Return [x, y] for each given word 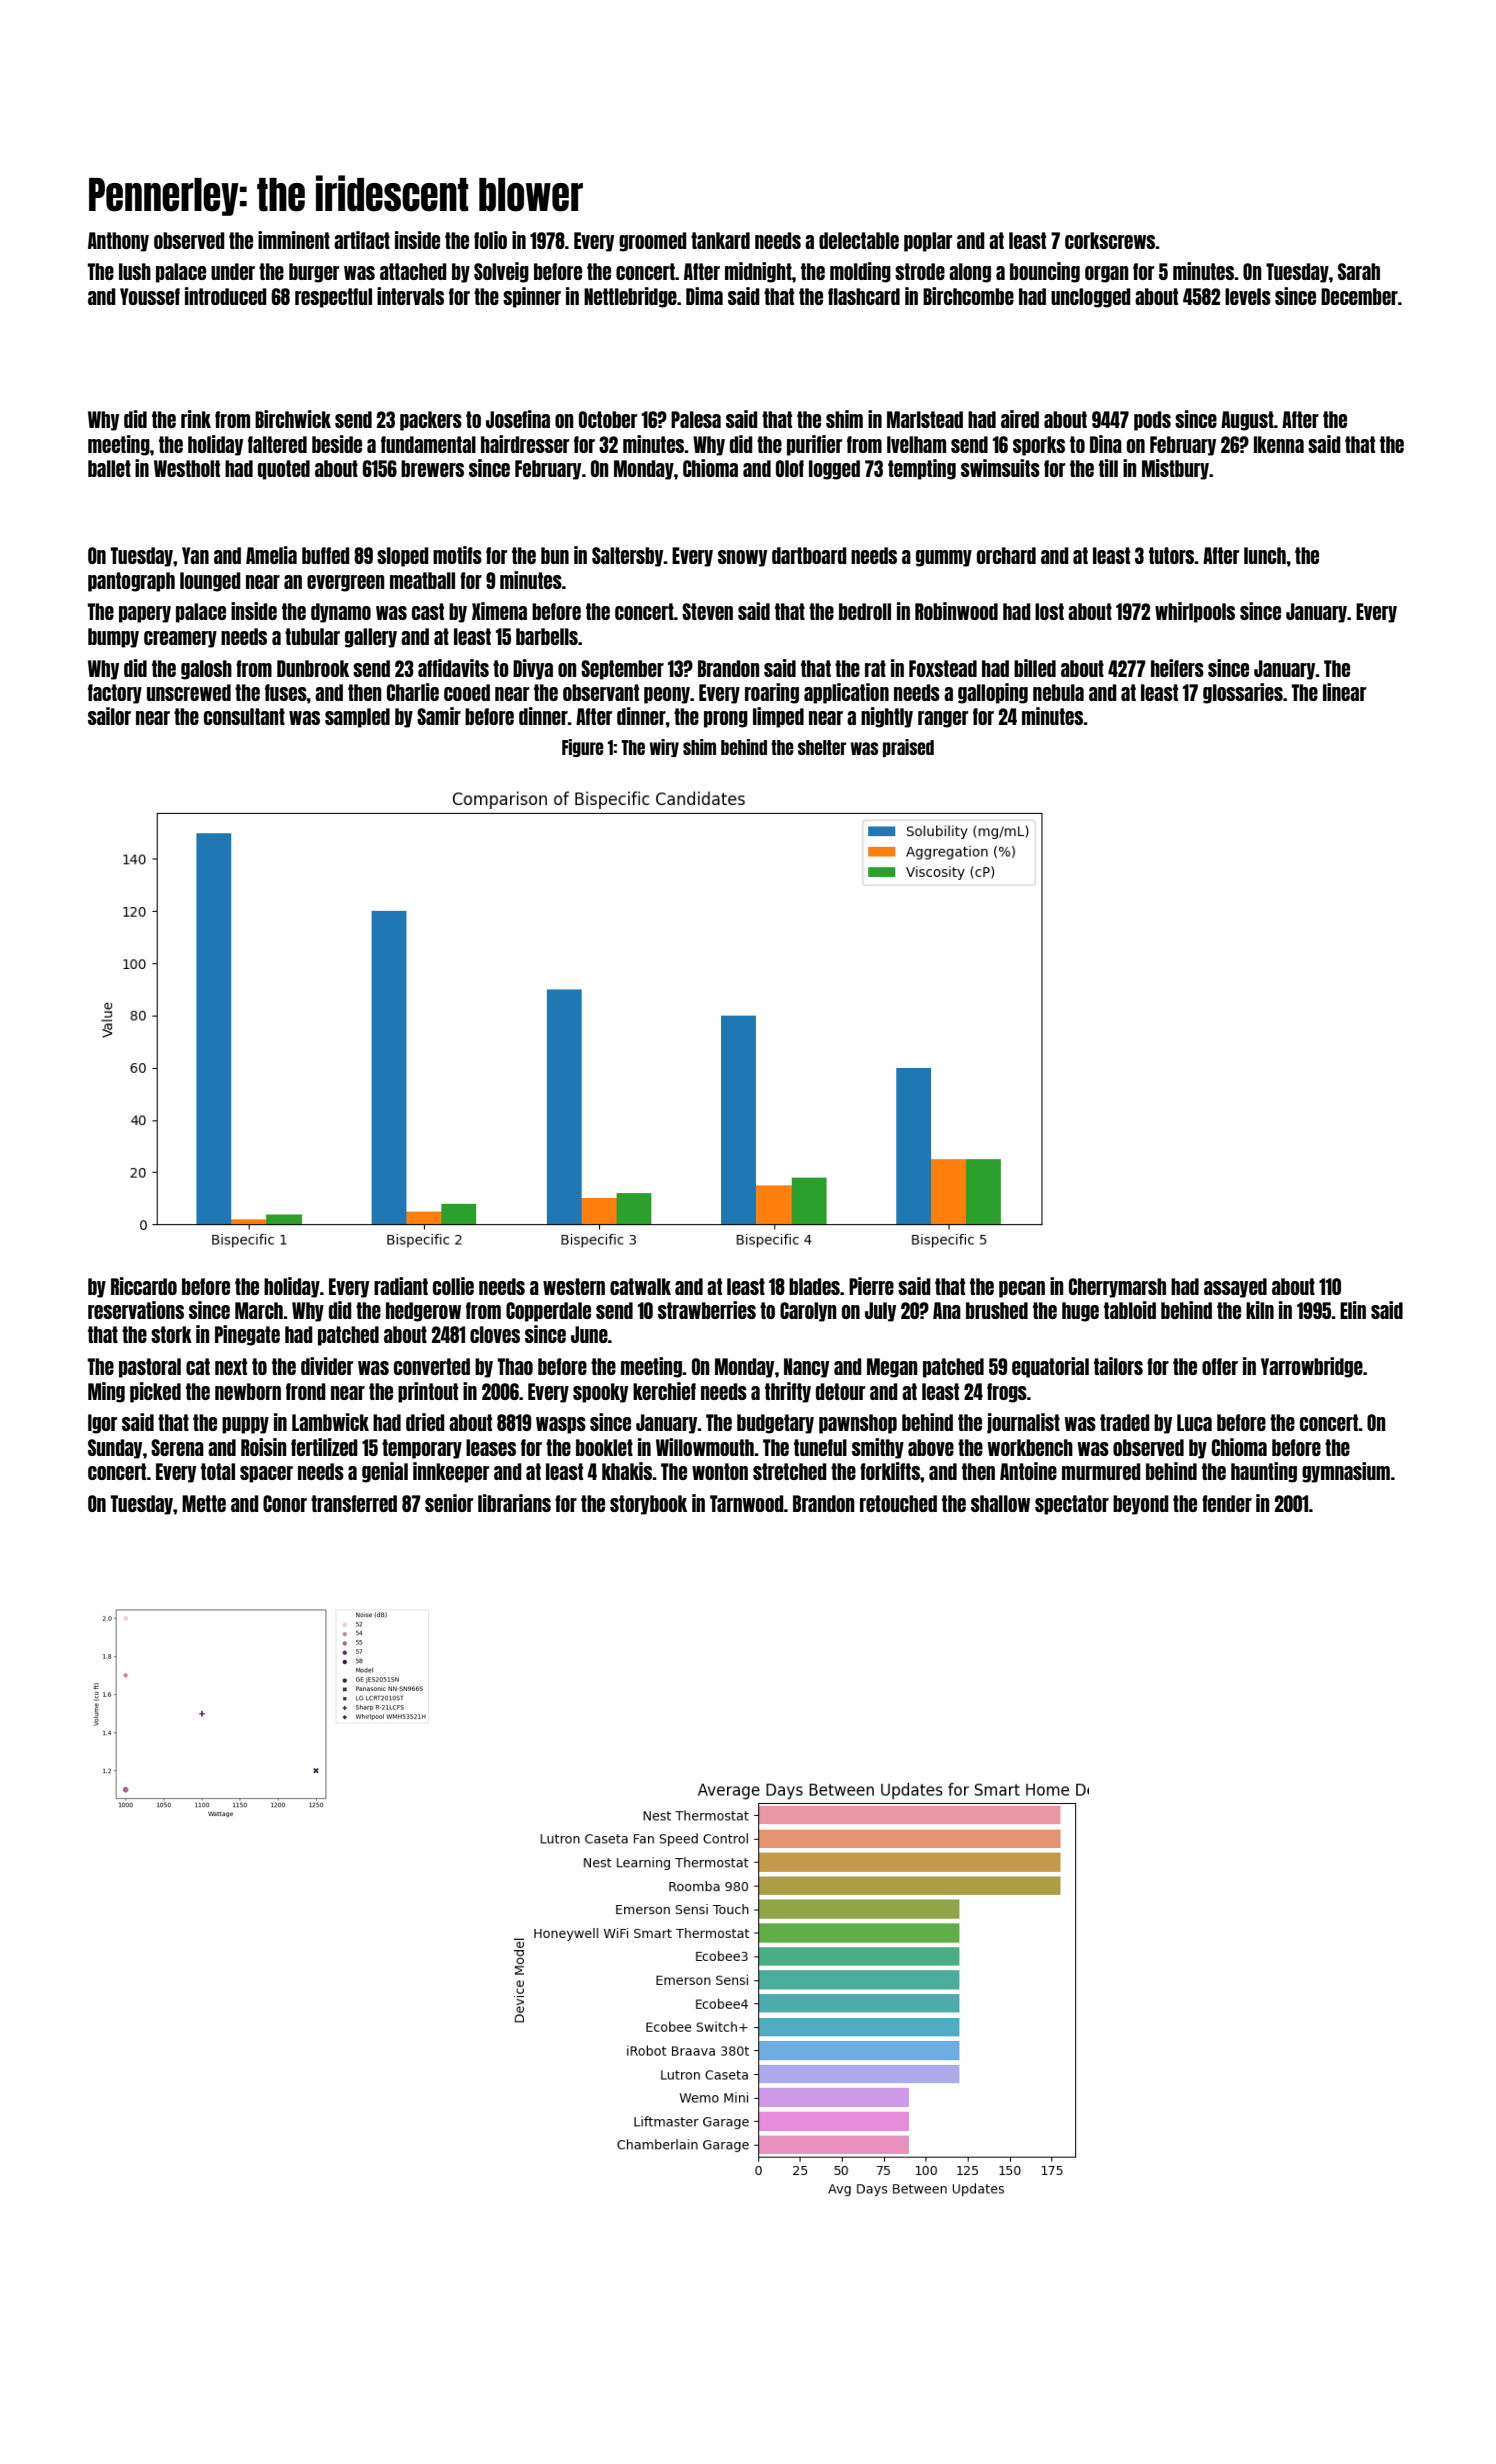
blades [814, 1286]
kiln [1260, 1310]
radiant [401, 1286]
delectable [859, 240]
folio [490, 240]
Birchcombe [968, 296]
